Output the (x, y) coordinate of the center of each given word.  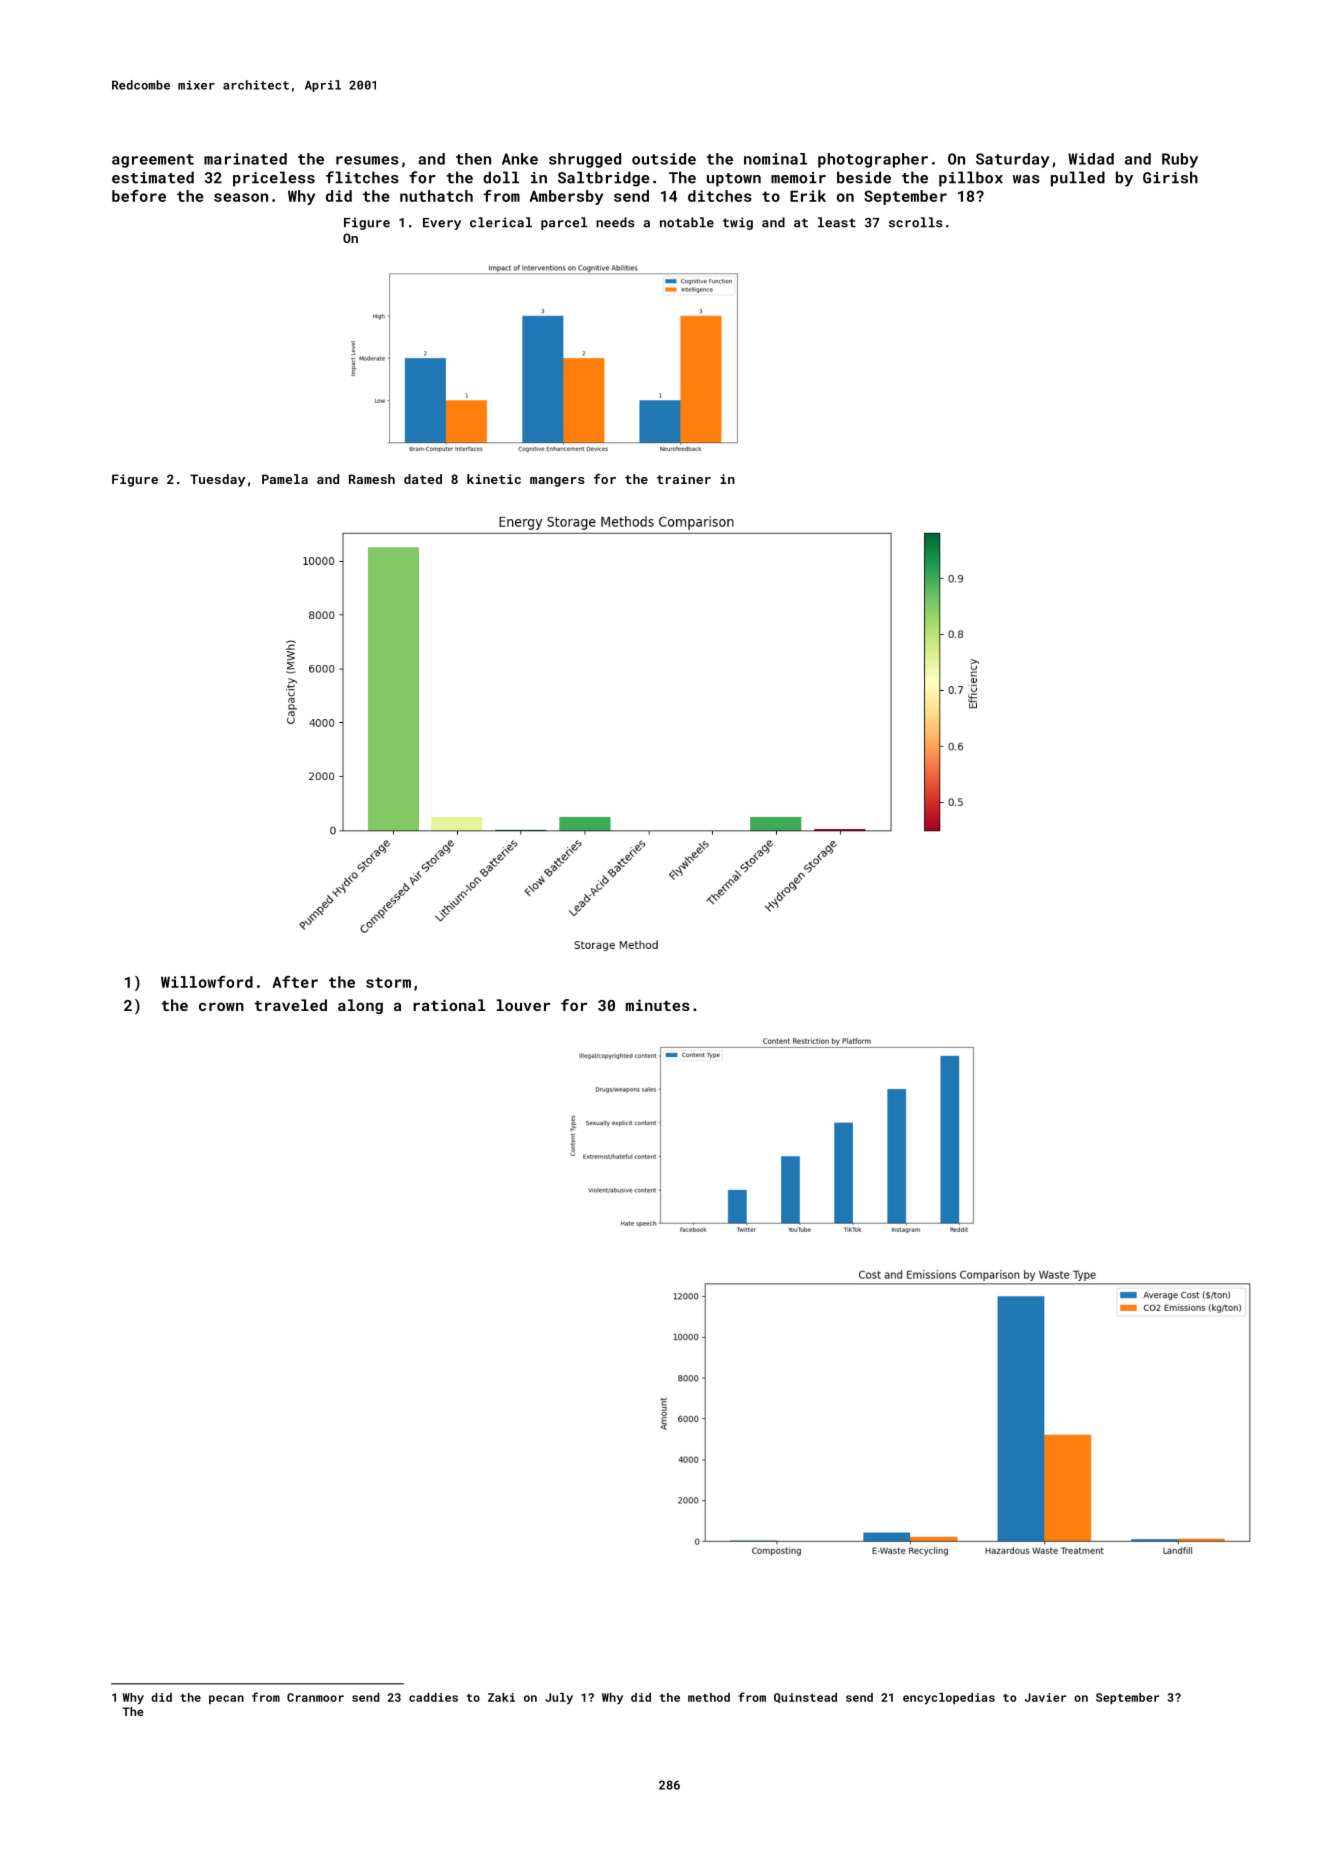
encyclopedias (949, 1699)
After (295, 982)
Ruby (1180, 160)
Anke (520, 159)
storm (388, 982)
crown (221, 1006)
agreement (153, 161)
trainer (684, 479)
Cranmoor (315, 1697)
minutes (658, 1005)
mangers (557, 482)
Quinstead (805, 1698)
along (360, 1006)
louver (523, 1005)
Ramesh (372, 479)
